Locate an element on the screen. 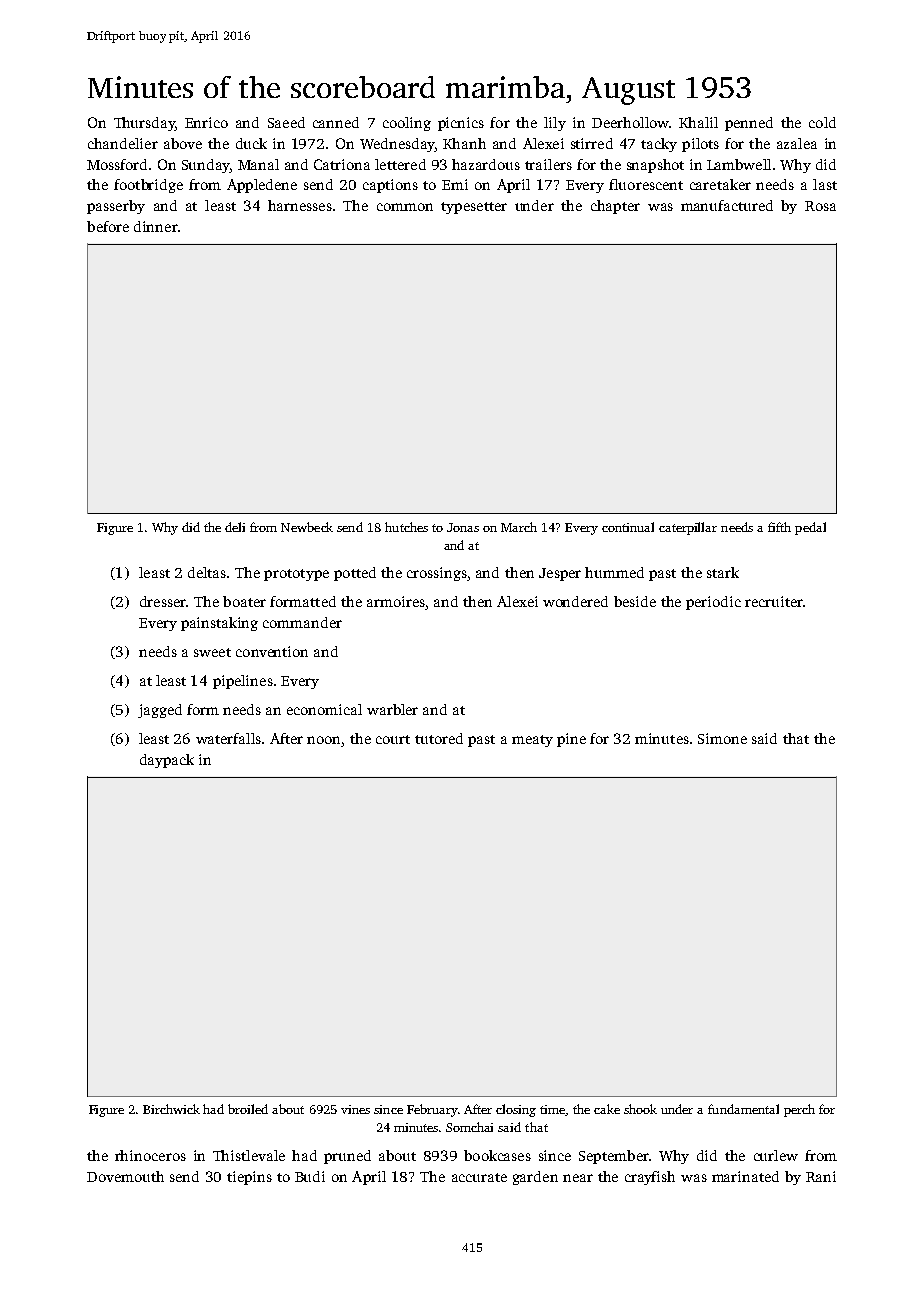 The image size is (924, 1308). rhinoceros is located at coordinates (150, 1155).
